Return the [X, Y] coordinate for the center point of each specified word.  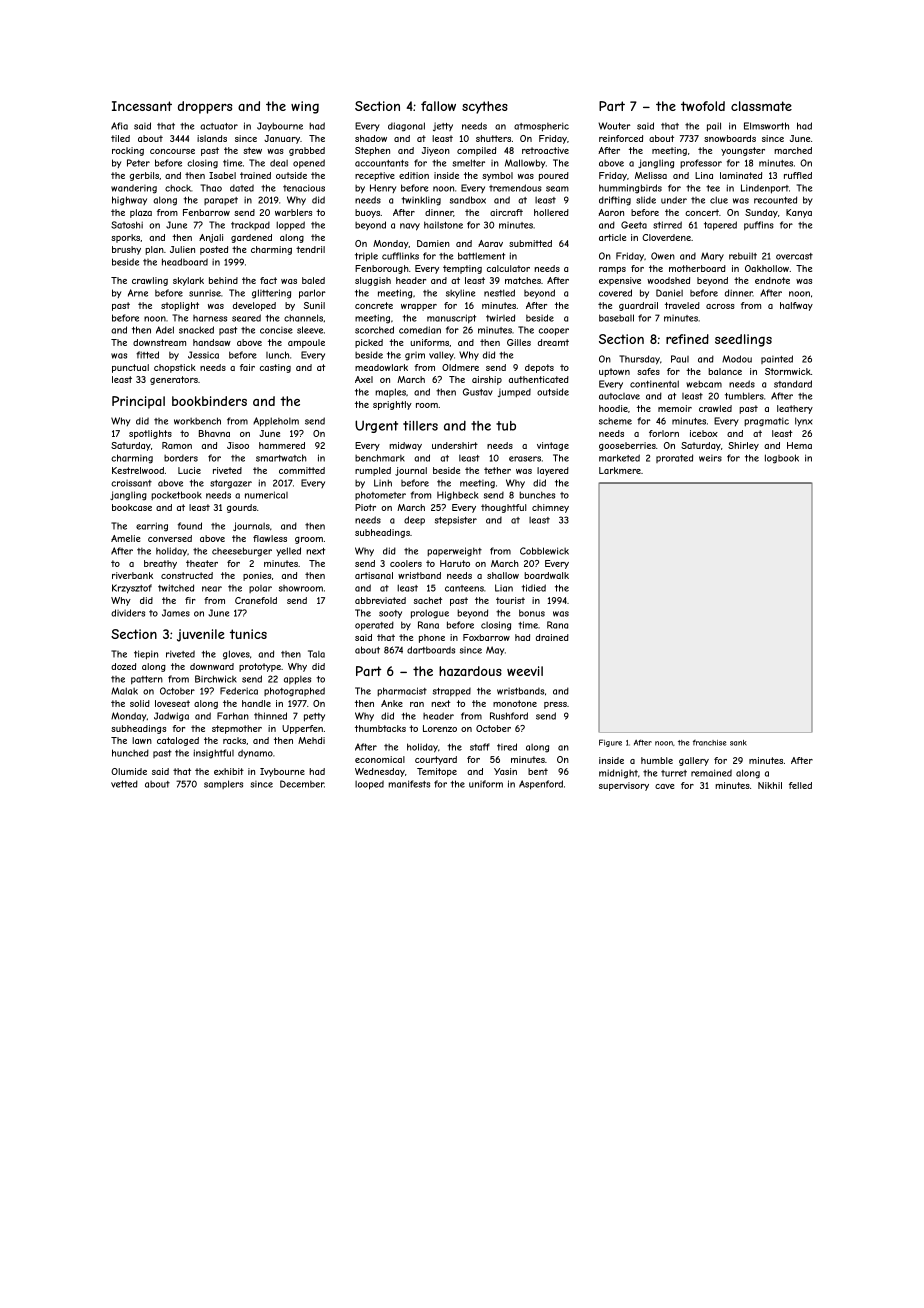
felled [800, 785]
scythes [485, 107]
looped [369, 785]
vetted [124, 784]
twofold [703, 106]
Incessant [142, 106]
